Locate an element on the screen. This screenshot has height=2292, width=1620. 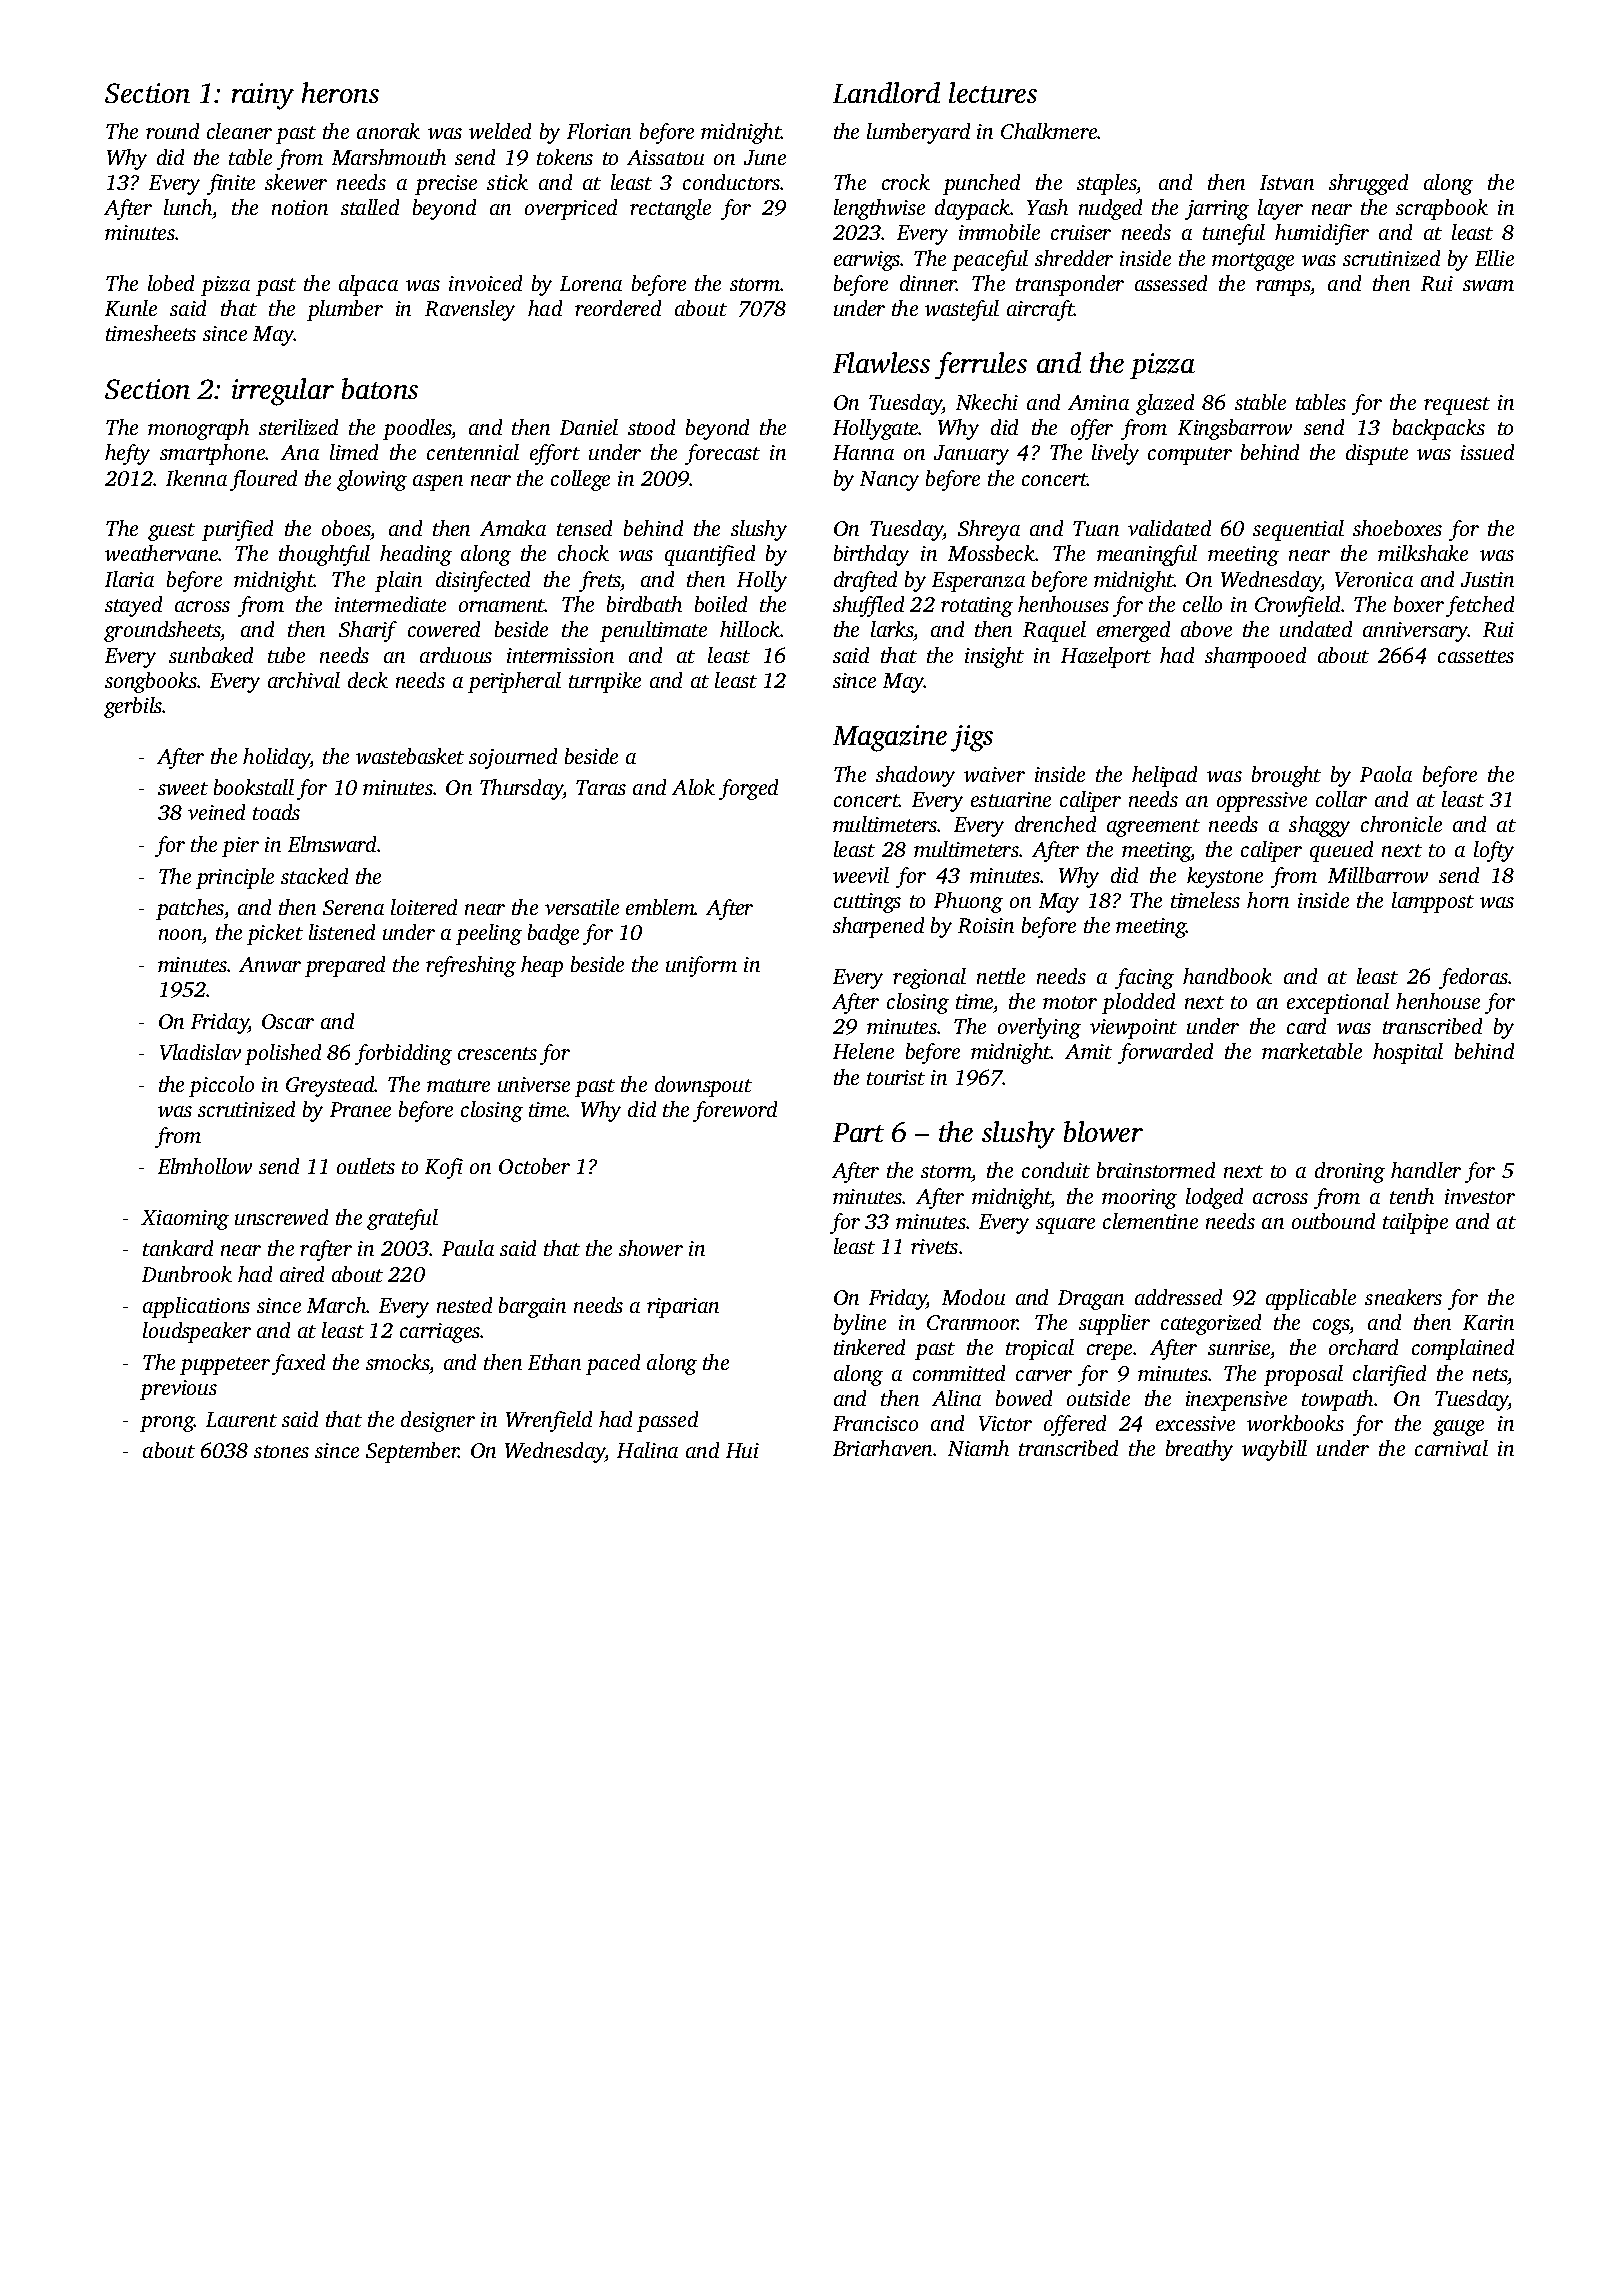
rainy is located at coordinates (263, 96).
